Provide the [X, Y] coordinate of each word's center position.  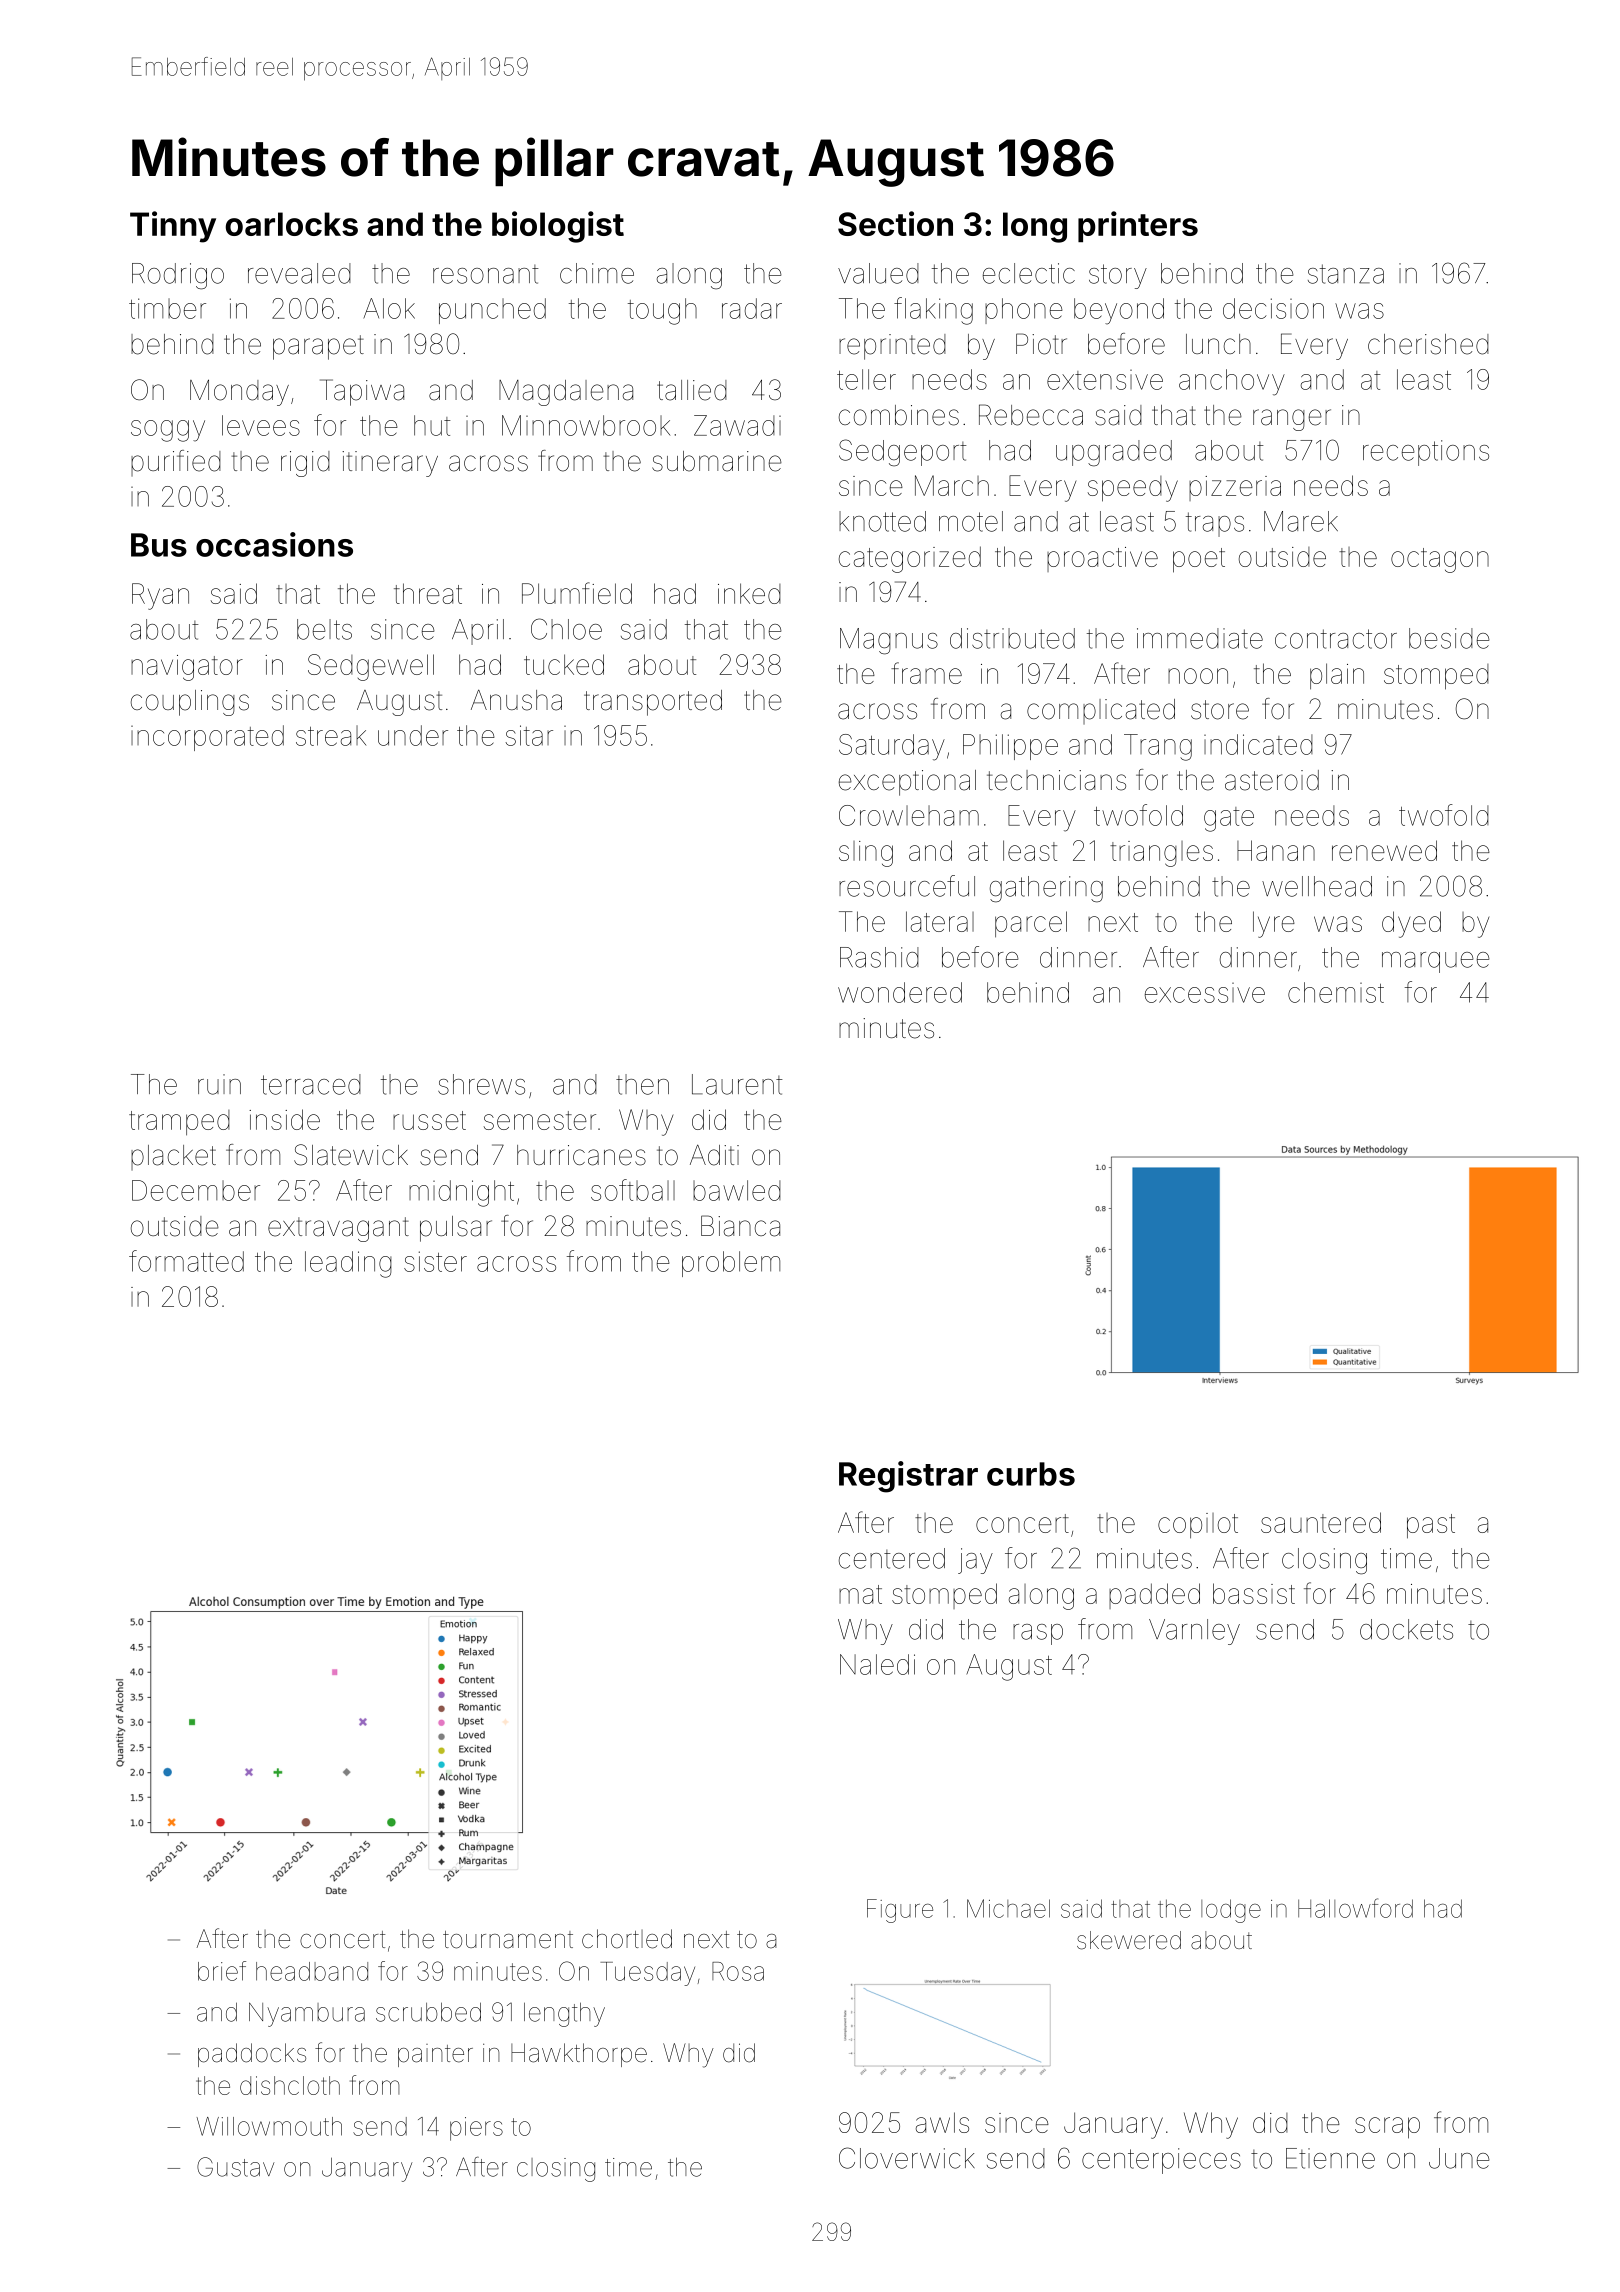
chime [597, 273]
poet [1199, 560]
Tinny [173, 227]
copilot [1198, 1525]
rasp [1038, 1634]
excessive [1205, 993]
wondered [900, 992]
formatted [186, 1261]
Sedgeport [903, 452]
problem [731, 1264]
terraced [311, 1084]
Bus [159, 545]
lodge [1231, 1911]
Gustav [235, 2167]
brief [222, 1971]
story [1118, 276]
